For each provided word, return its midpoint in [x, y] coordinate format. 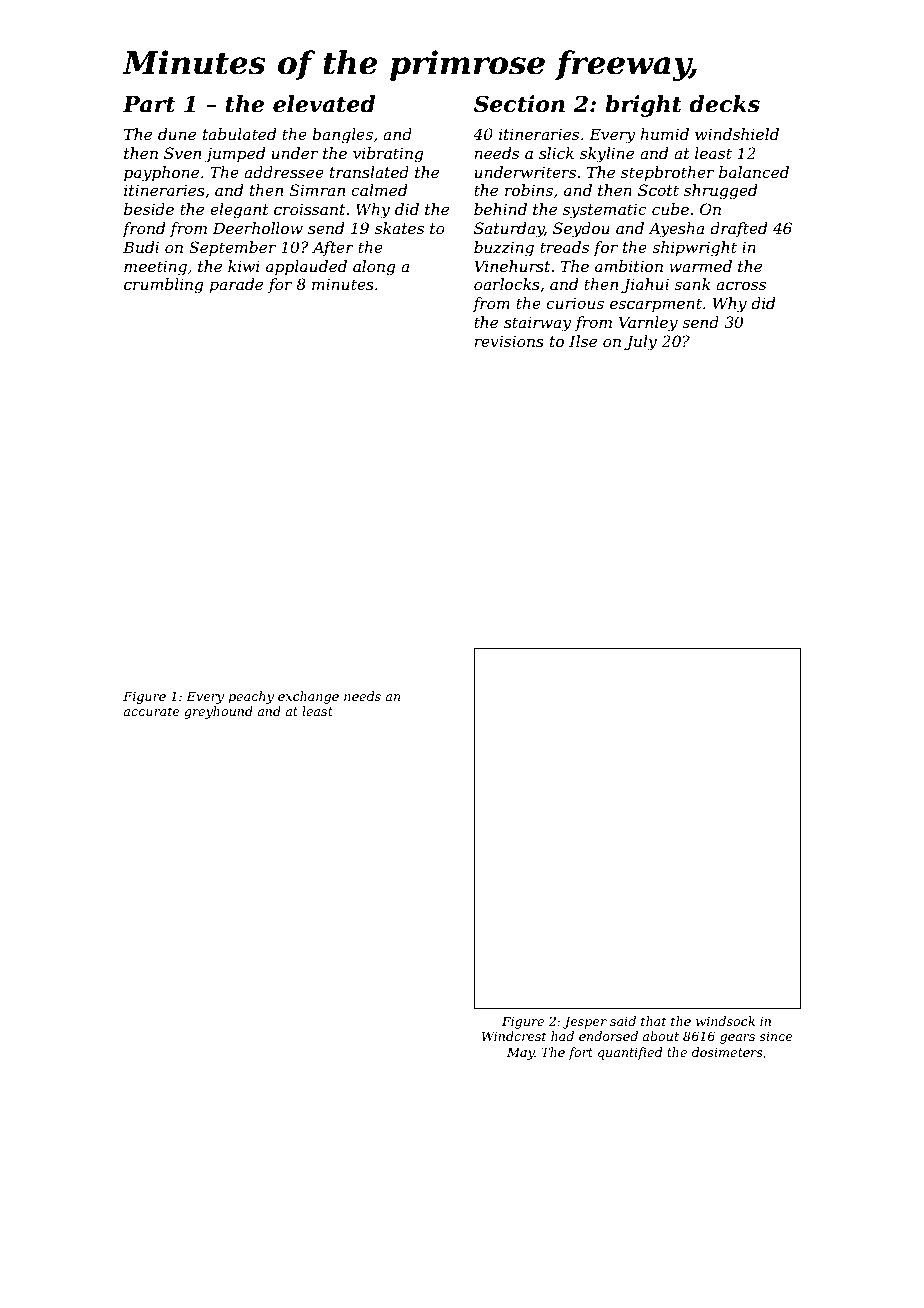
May [521, 1053]
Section [519, 104]
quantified [630, 1053]
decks [724, 104]
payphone [161, 174]
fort [580, 1053]
